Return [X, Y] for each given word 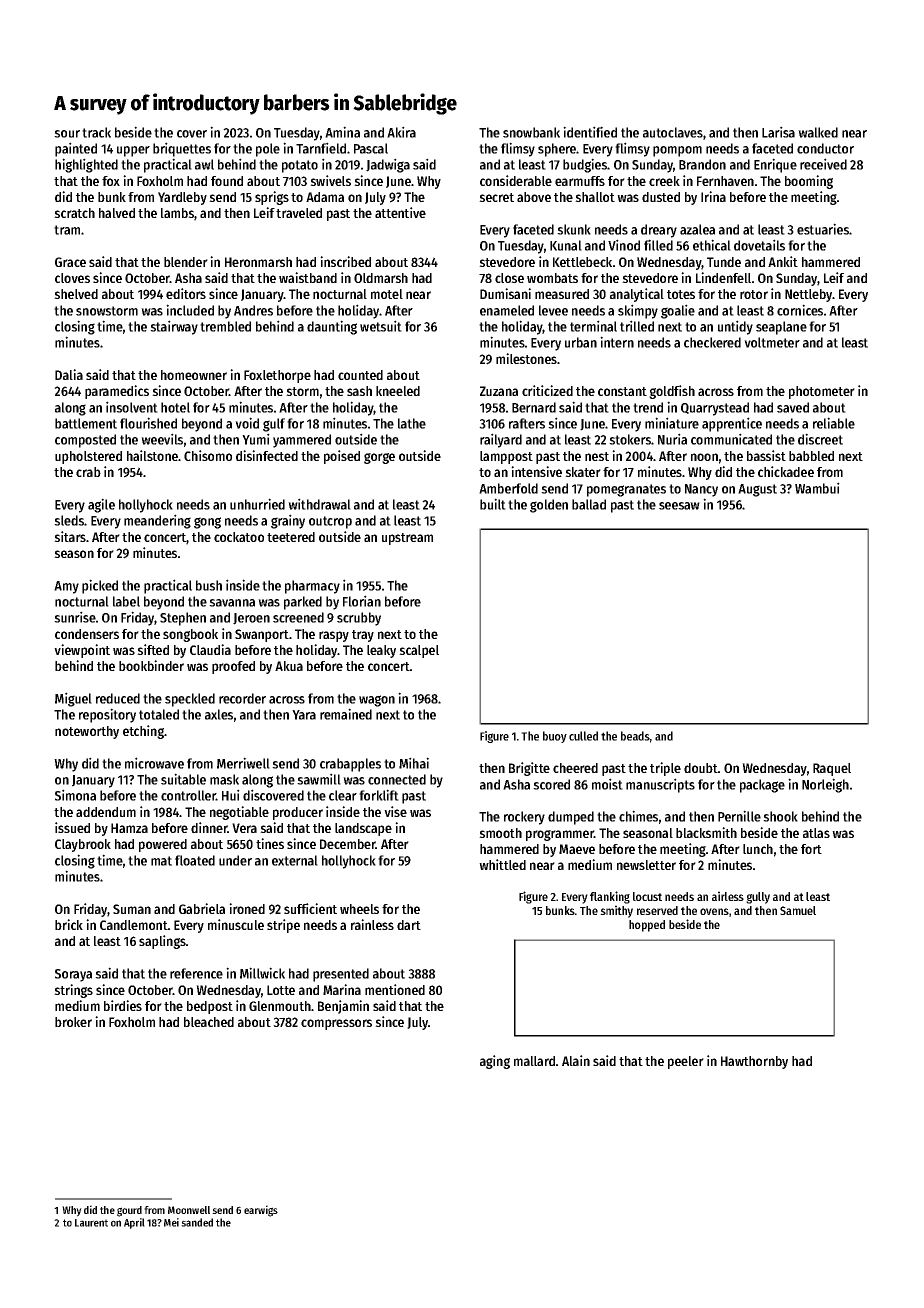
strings [73, 991]
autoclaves [673, 132]
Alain [576, 1060]
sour [67, 134]
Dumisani [505, 293]
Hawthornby [754, 1062]
